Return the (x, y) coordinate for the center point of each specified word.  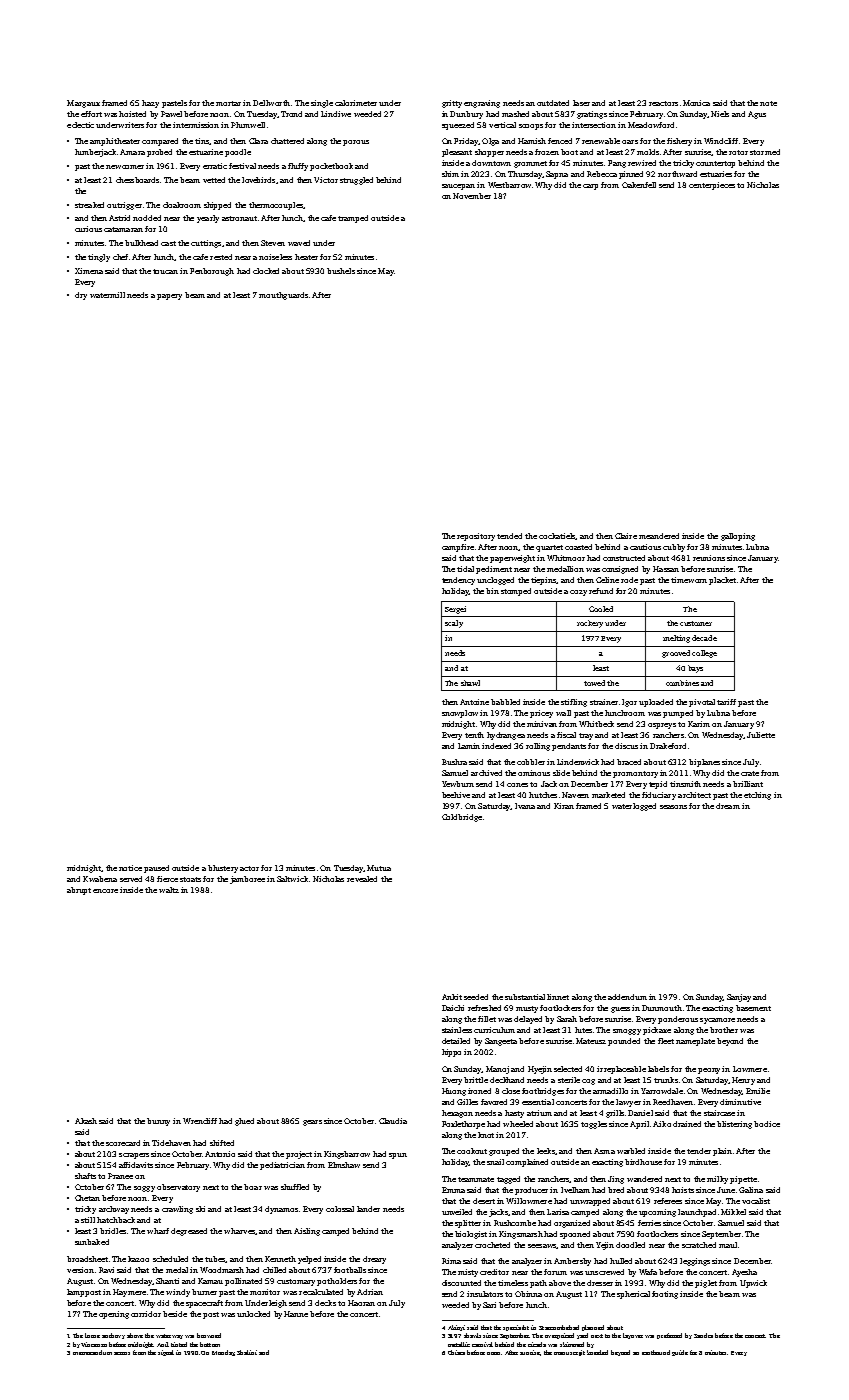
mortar (228, 103)
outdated (553, 103)
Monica (696, 103)
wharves (239, 1231)
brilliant (748, 784)
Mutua (379, 868)
